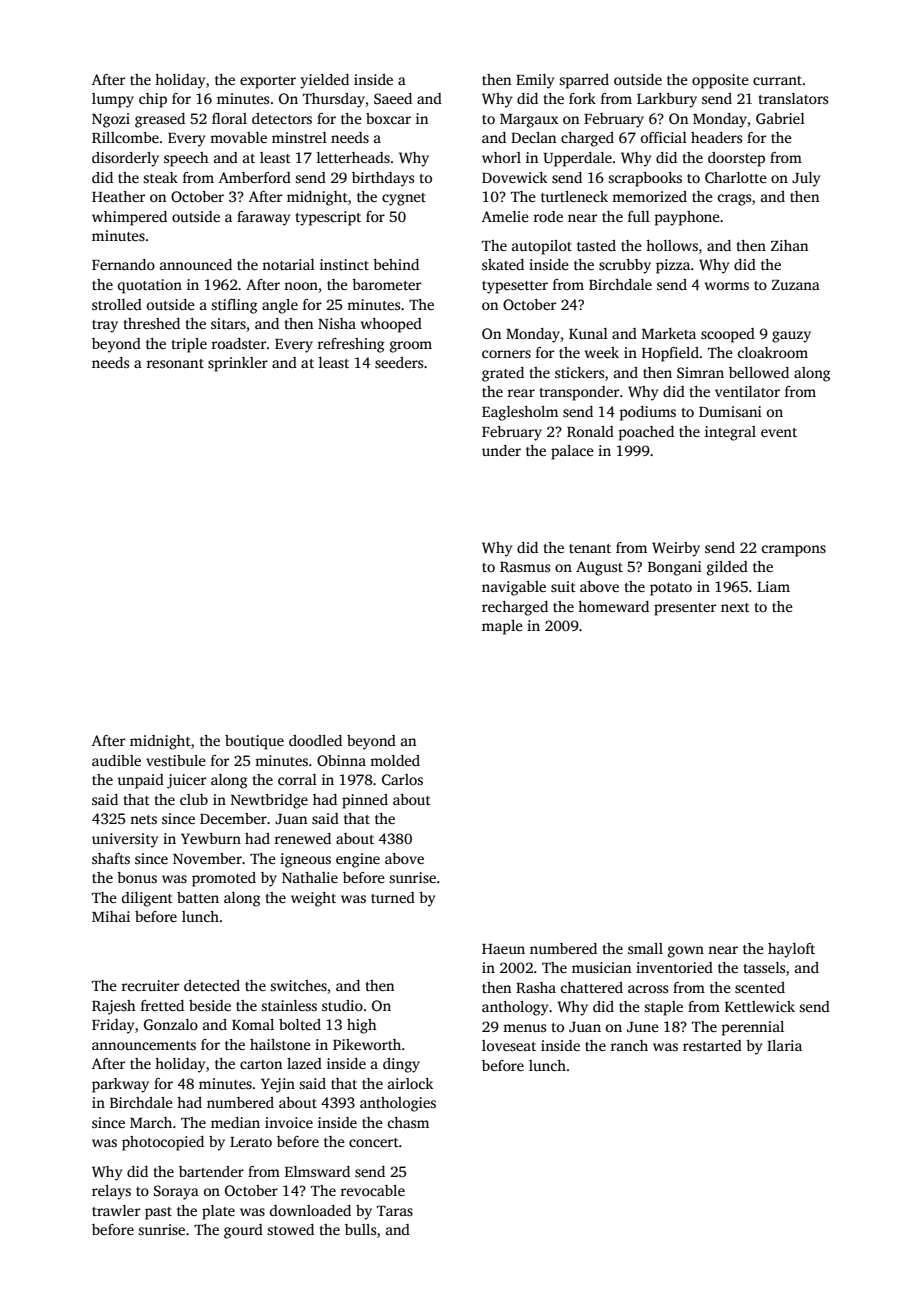  Describe the element at coordinates (791, 950) in the screenshot. I see `hayloft` at that location.
